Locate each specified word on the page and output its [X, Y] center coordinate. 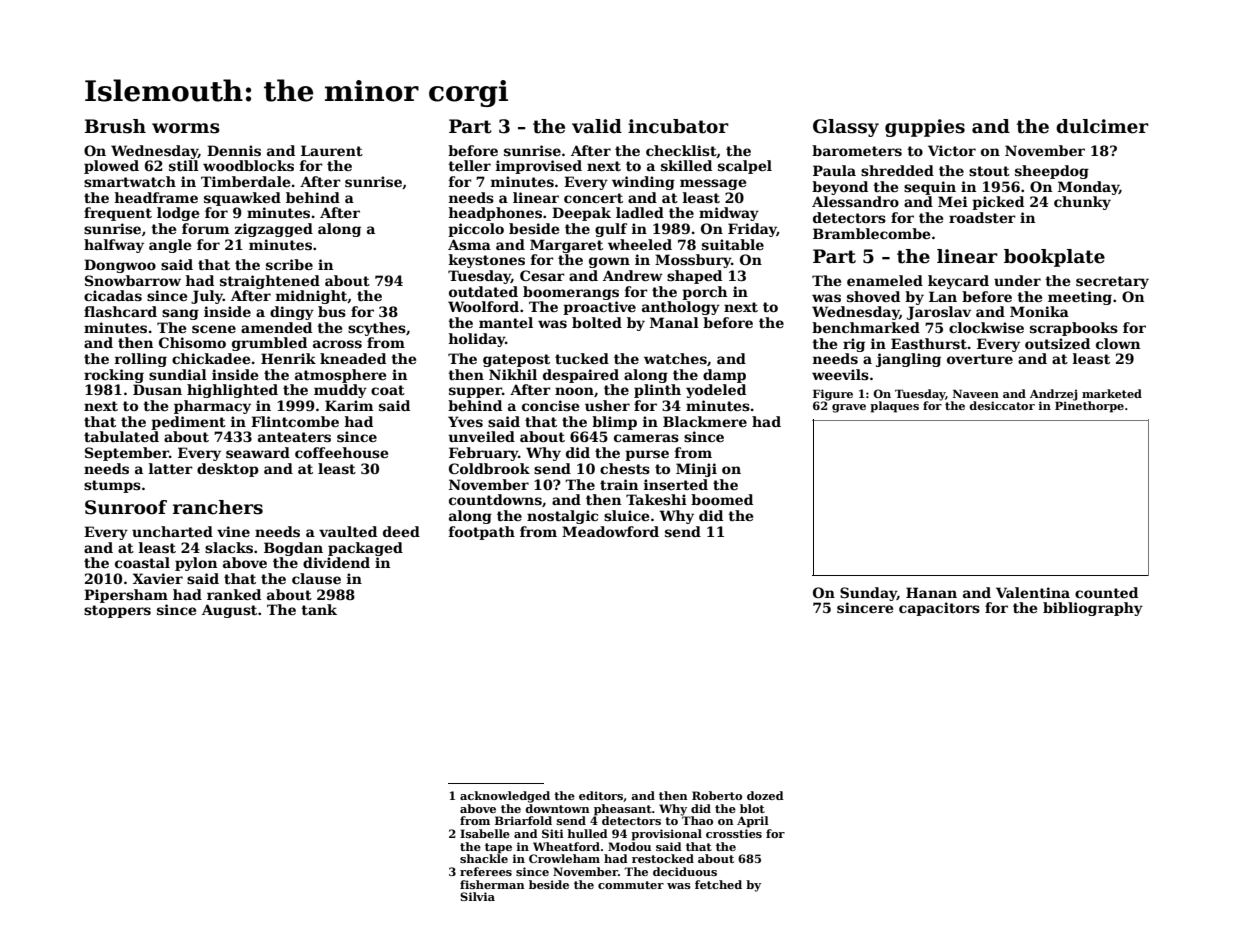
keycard [958, 282]
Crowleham [564, 858]
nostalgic [562, 517]
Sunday [868, 594]
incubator [678, 126]
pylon [196, 564]
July [207, 297]
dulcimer [1102, 126]
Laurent [332, 150]
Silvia [477, 896]
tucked [582, 358]
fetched [718, 884]
